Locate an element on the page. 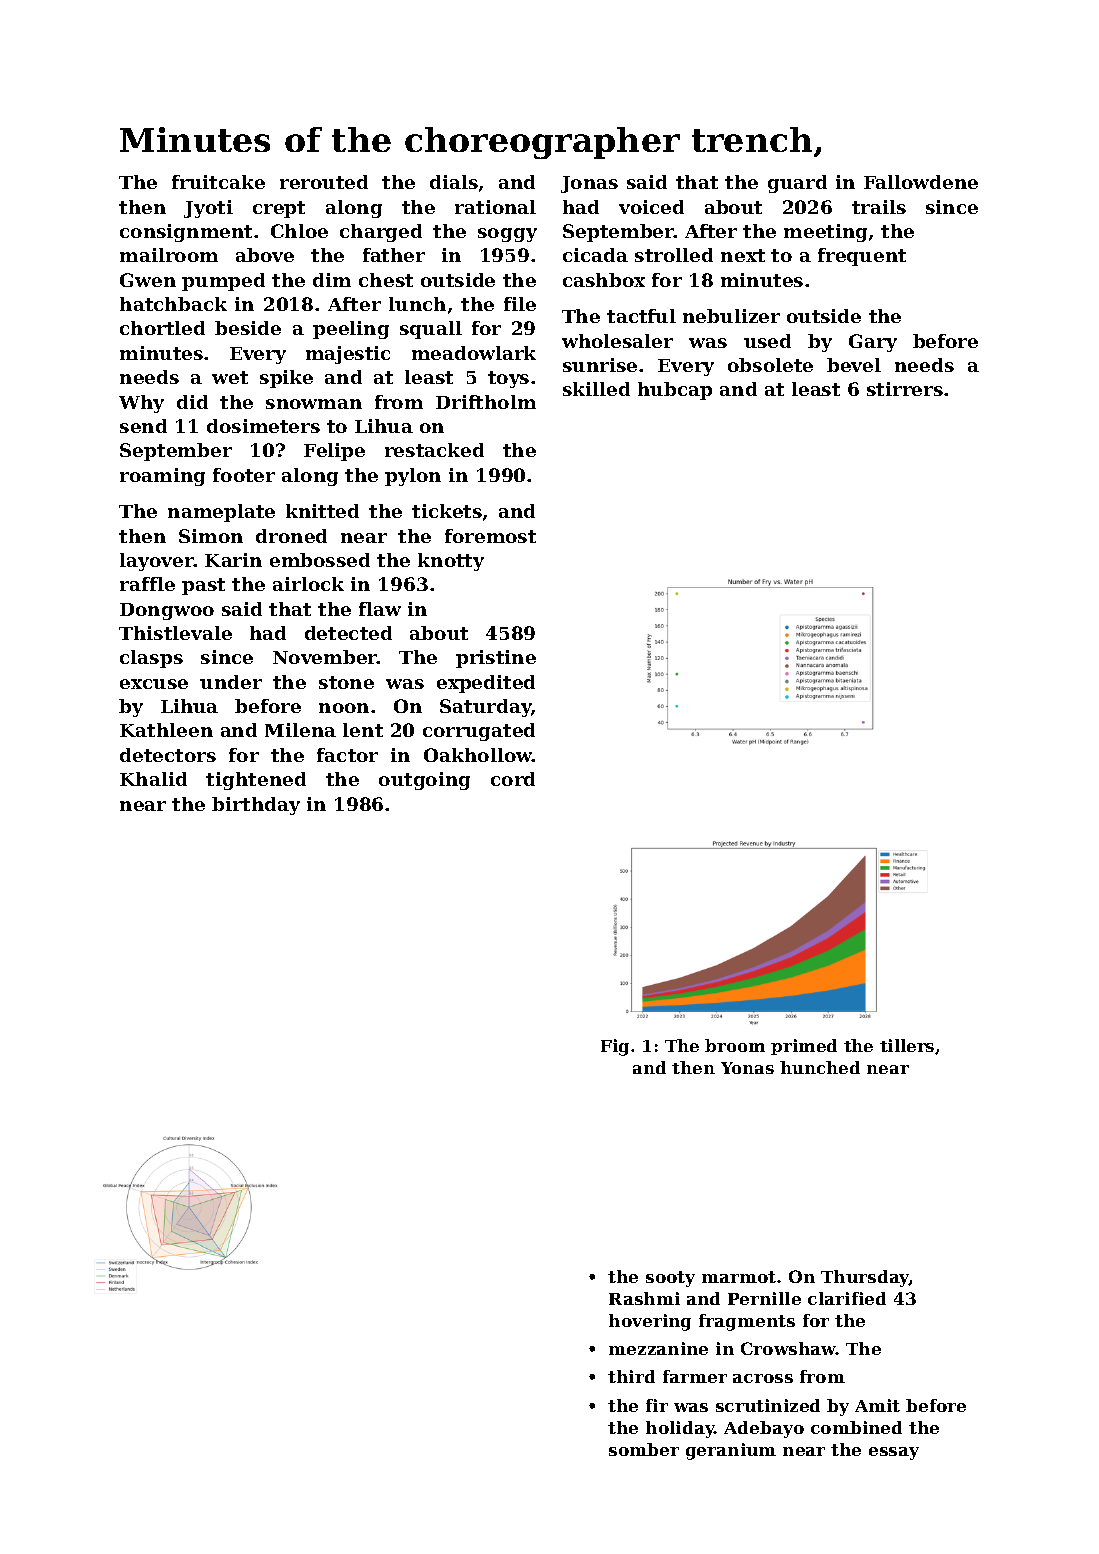 The width and height of the page is (1099, 1554). cord is located at coordinates (513, 779).
